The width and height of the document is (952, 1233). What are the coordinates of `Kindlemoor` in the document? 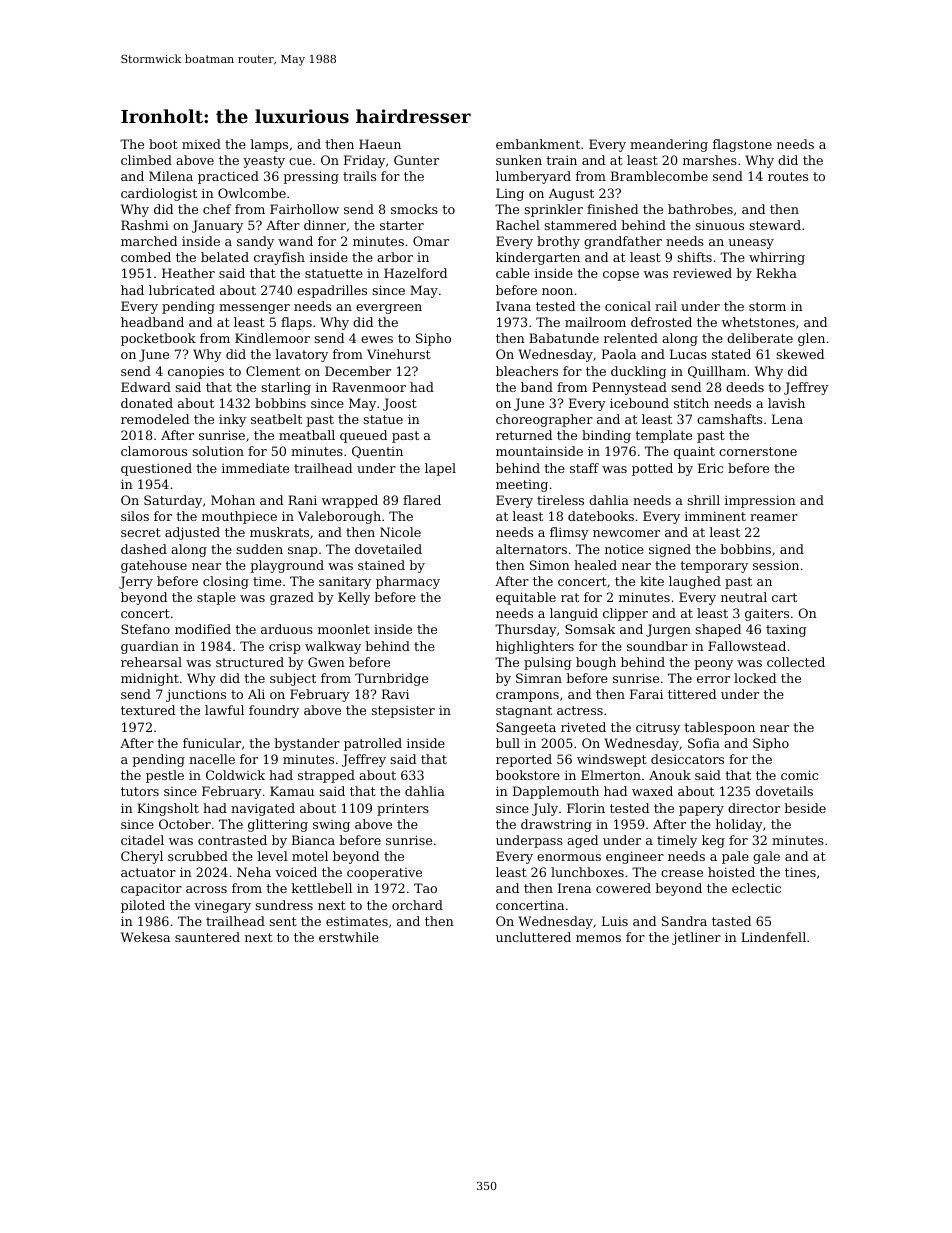 It's located at (272, 338).
